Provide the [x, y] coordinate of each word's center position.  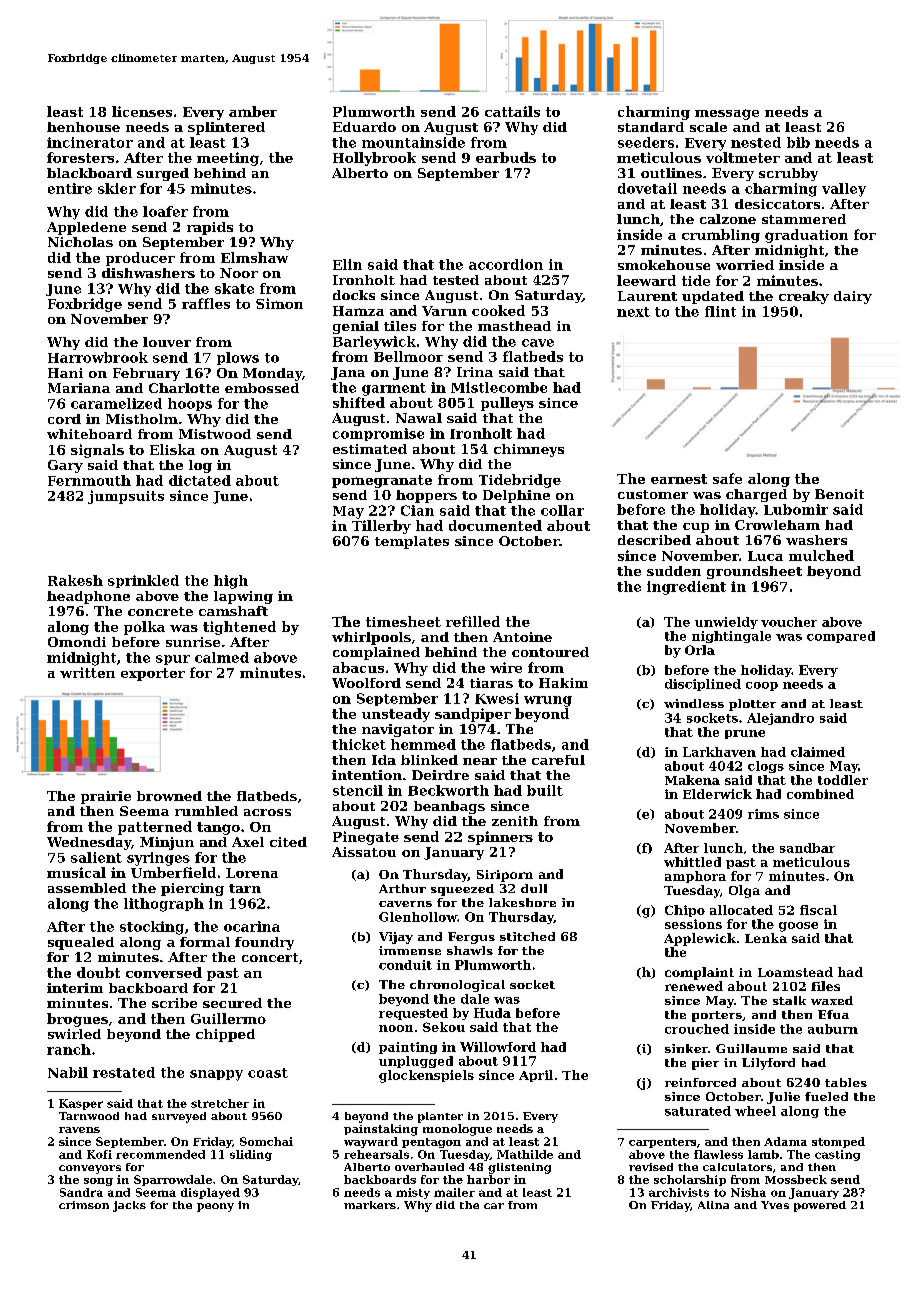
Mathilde [525, 1154]
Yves [775, 1205]
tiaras [491, 683]
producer [140, 259]
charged [756, 495]
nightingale [731, 637]
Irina [475, 372]
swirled [74, 1034]
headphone [88, 597]
